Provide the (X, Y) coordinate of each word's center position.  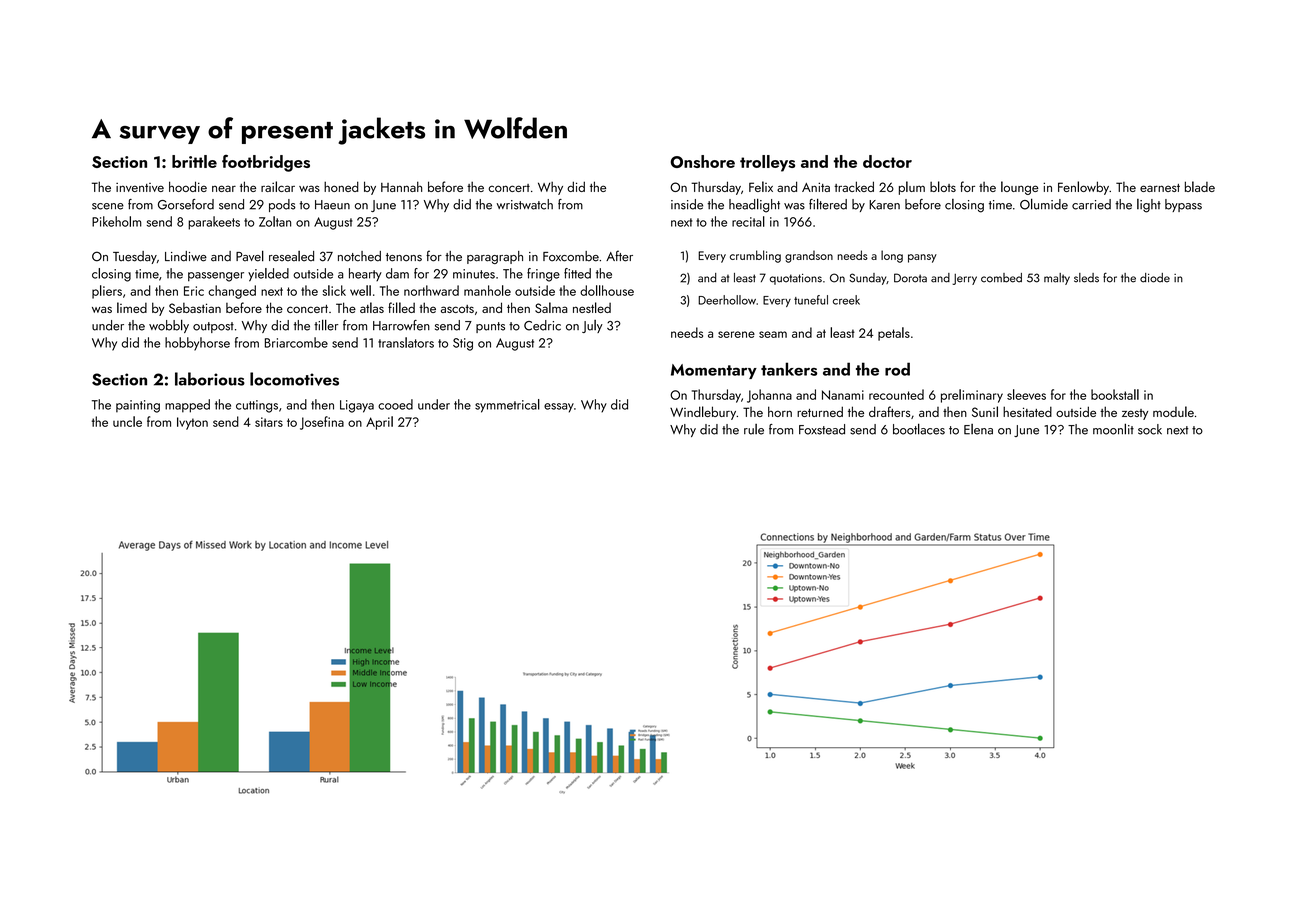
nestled (592, 307)
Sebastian (195, 308)
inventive (140, 187)
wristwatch (525, 204)
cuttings (257, 406)
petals (894, 334)
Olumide (1044, 204)
